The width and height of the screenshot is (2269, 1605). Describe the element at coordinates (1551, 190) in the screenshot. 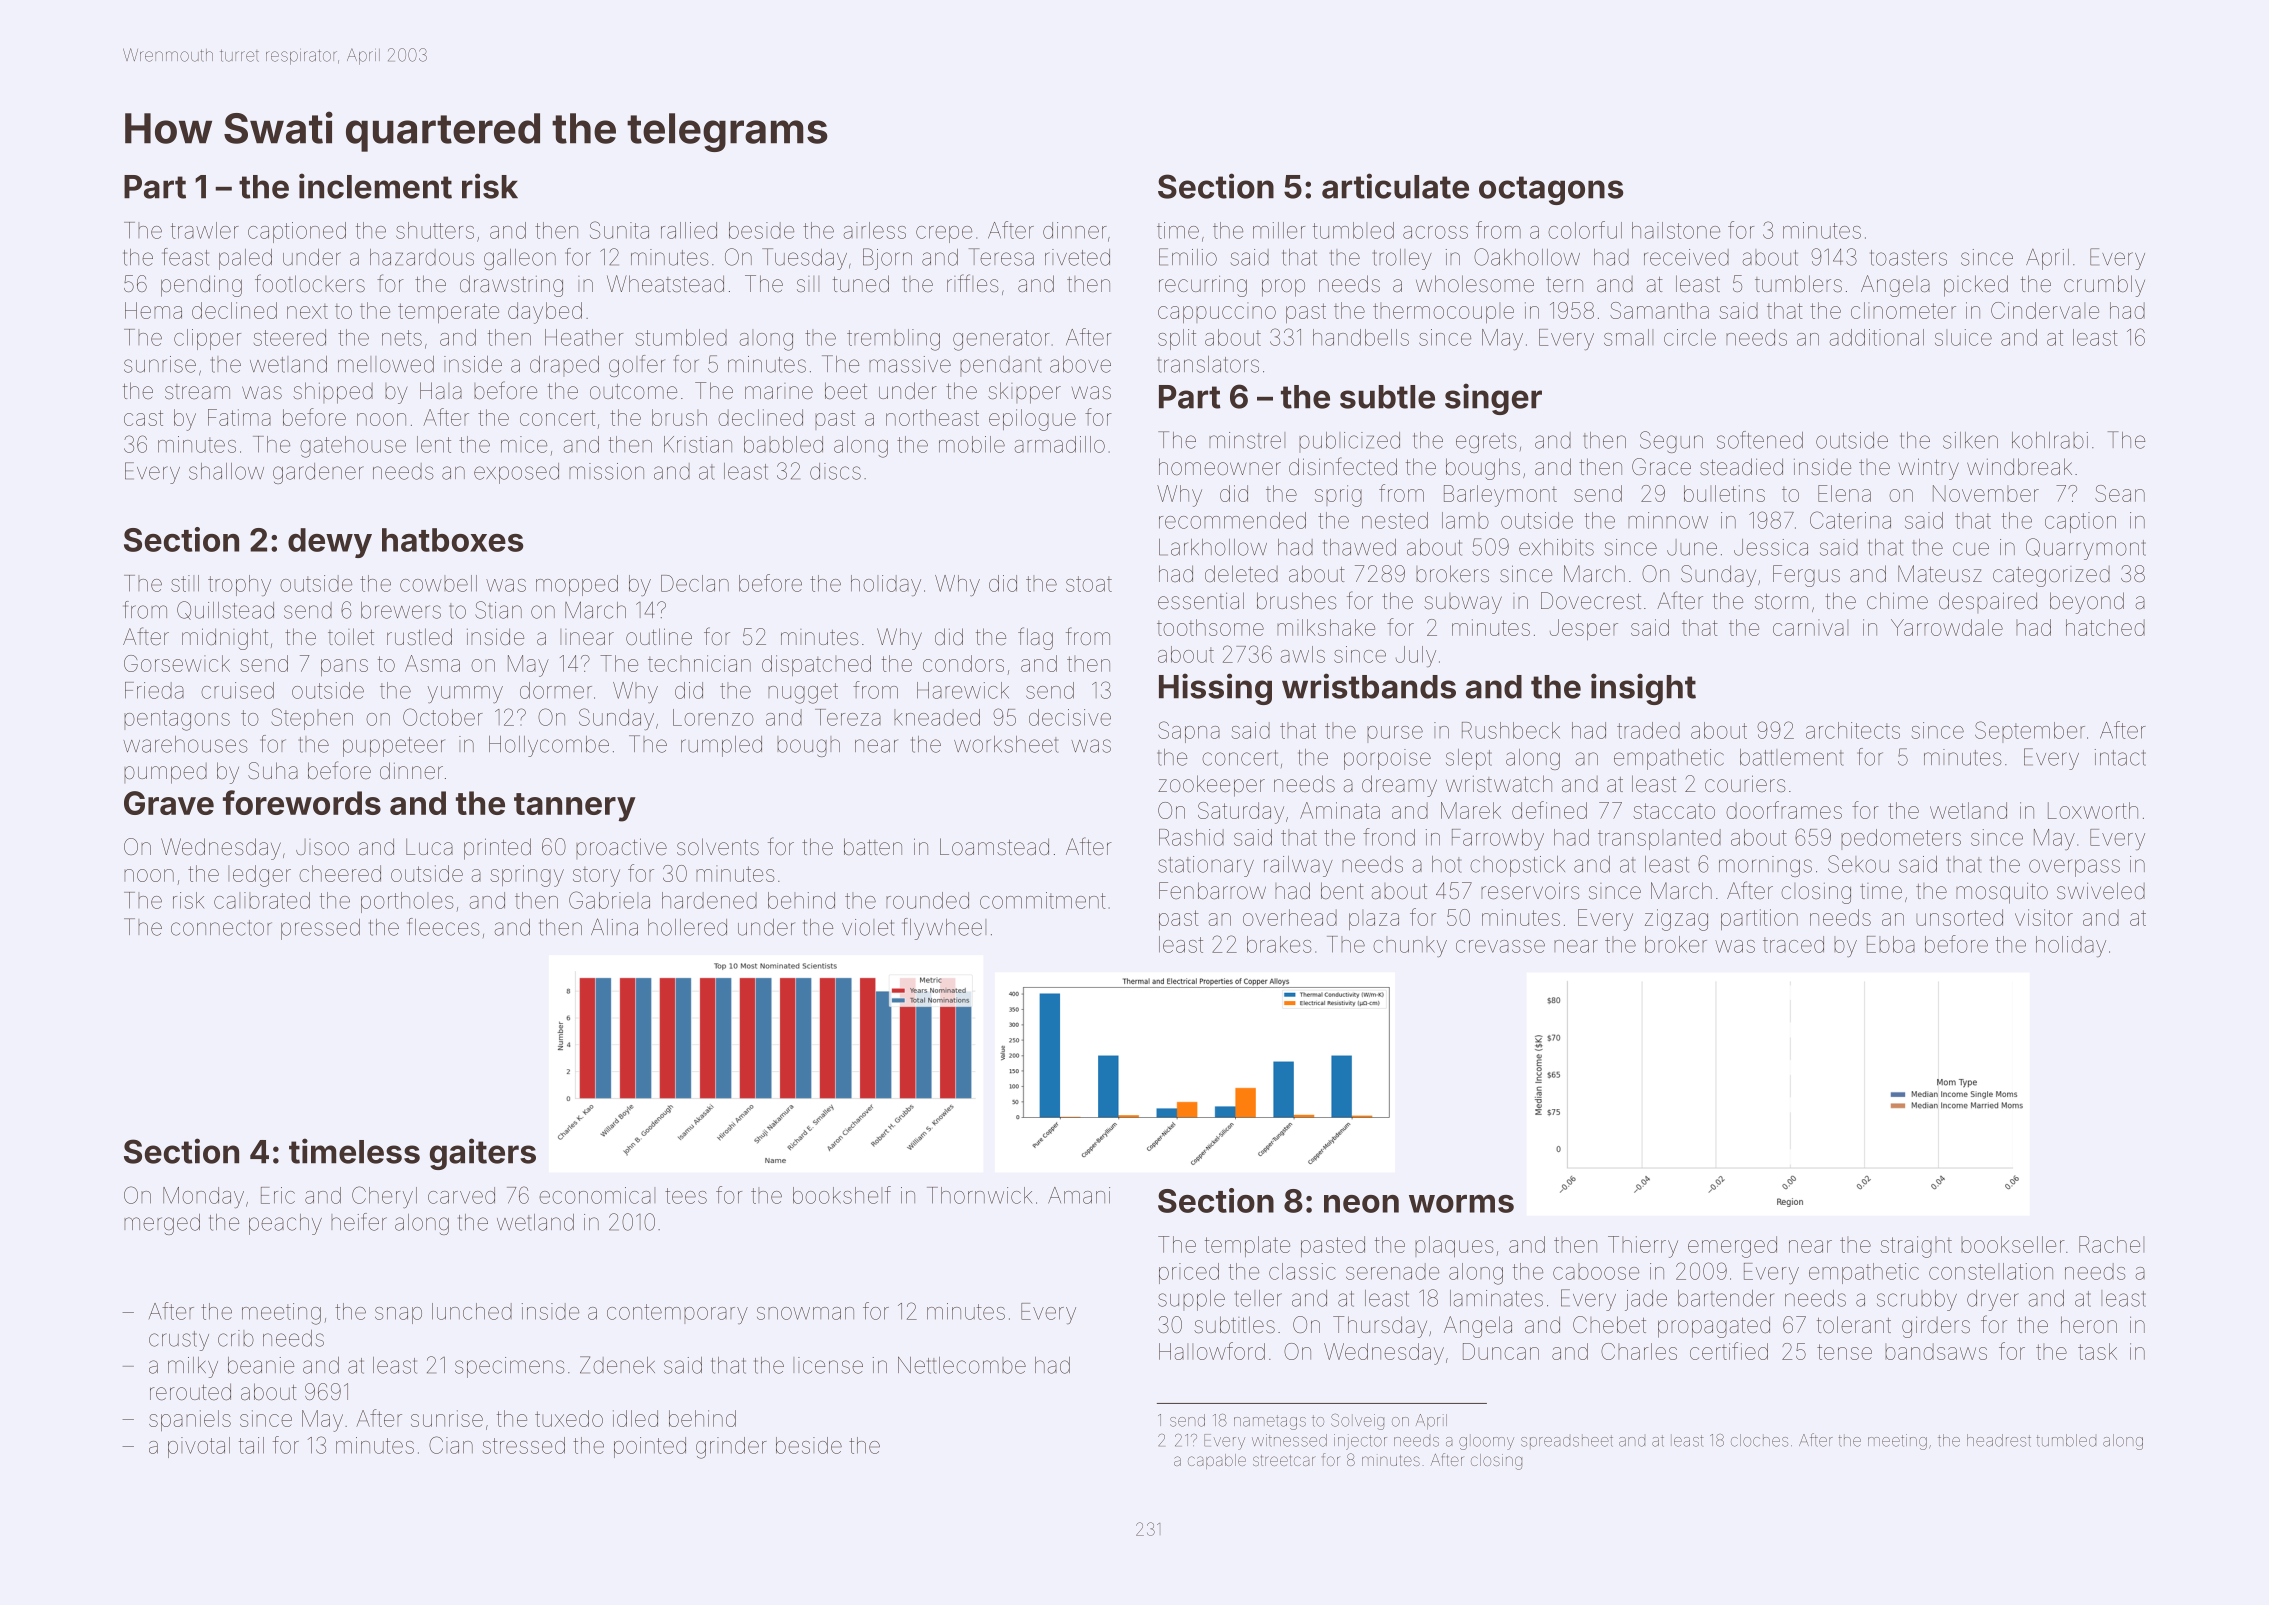

I see `octagons` at that location.
